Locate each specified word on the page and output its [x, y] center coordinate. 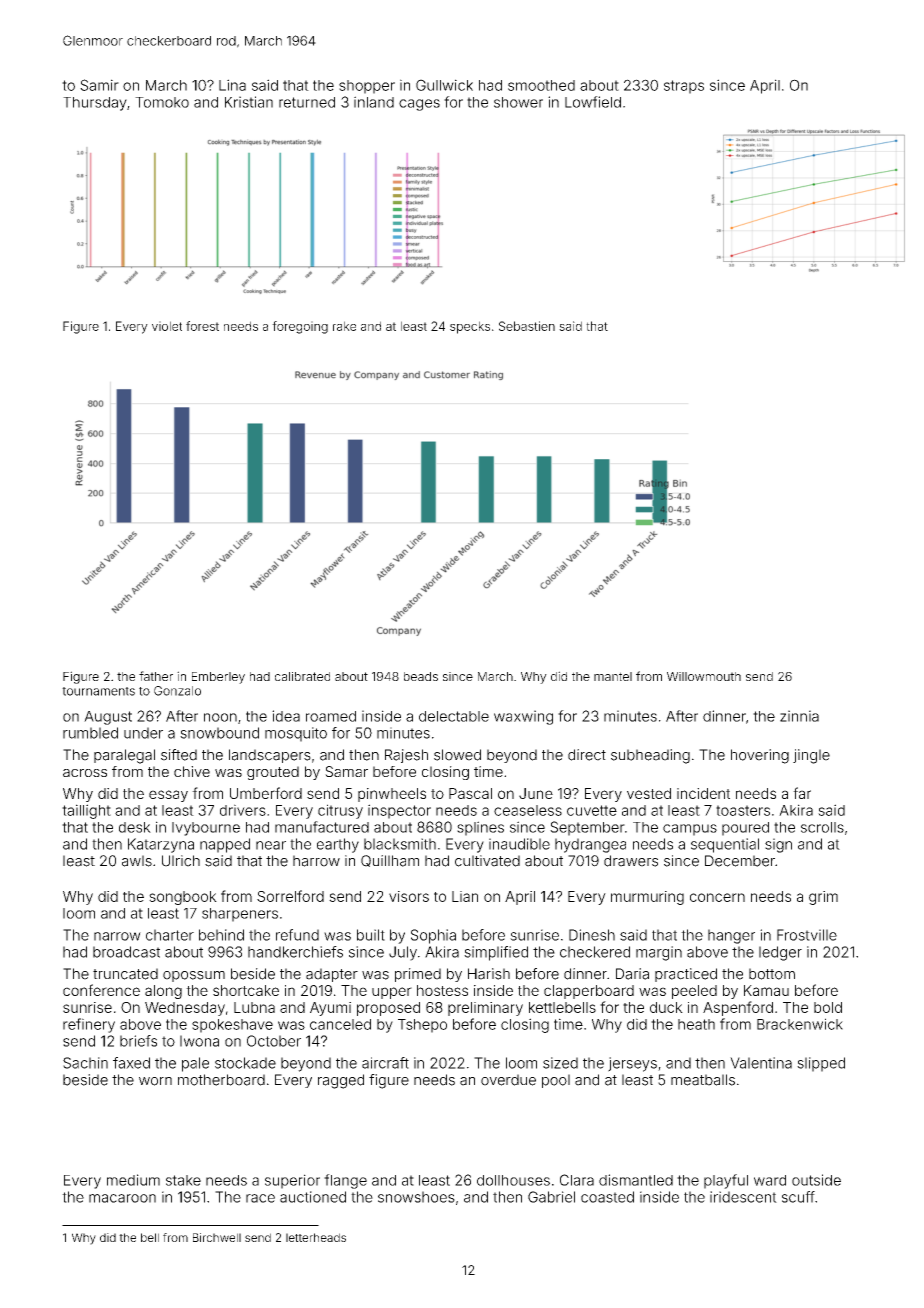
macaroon [122, 1198]
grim [823, 898]
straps [684, 87]
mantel [613, 676]
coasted [607, 1197]
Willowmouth [704, 676]
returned [307, 102]
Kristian [249, 102]
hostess [442, 990]
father [156, 676]
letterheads [316, 1237]
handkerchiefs [295, 952]
